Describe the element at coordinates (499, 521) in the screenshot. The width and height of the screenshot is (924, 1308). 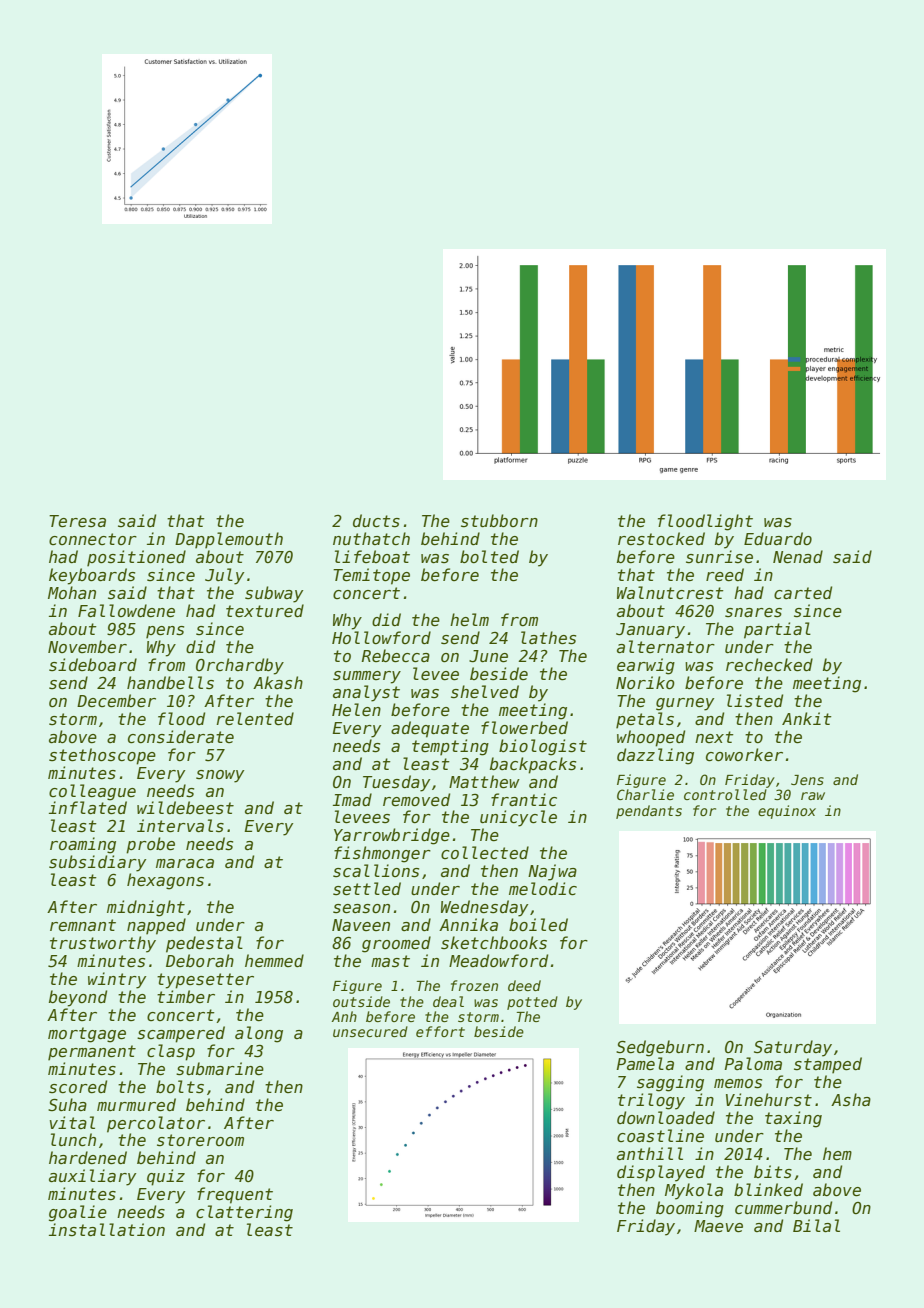
I see `stubborn` at that location.
